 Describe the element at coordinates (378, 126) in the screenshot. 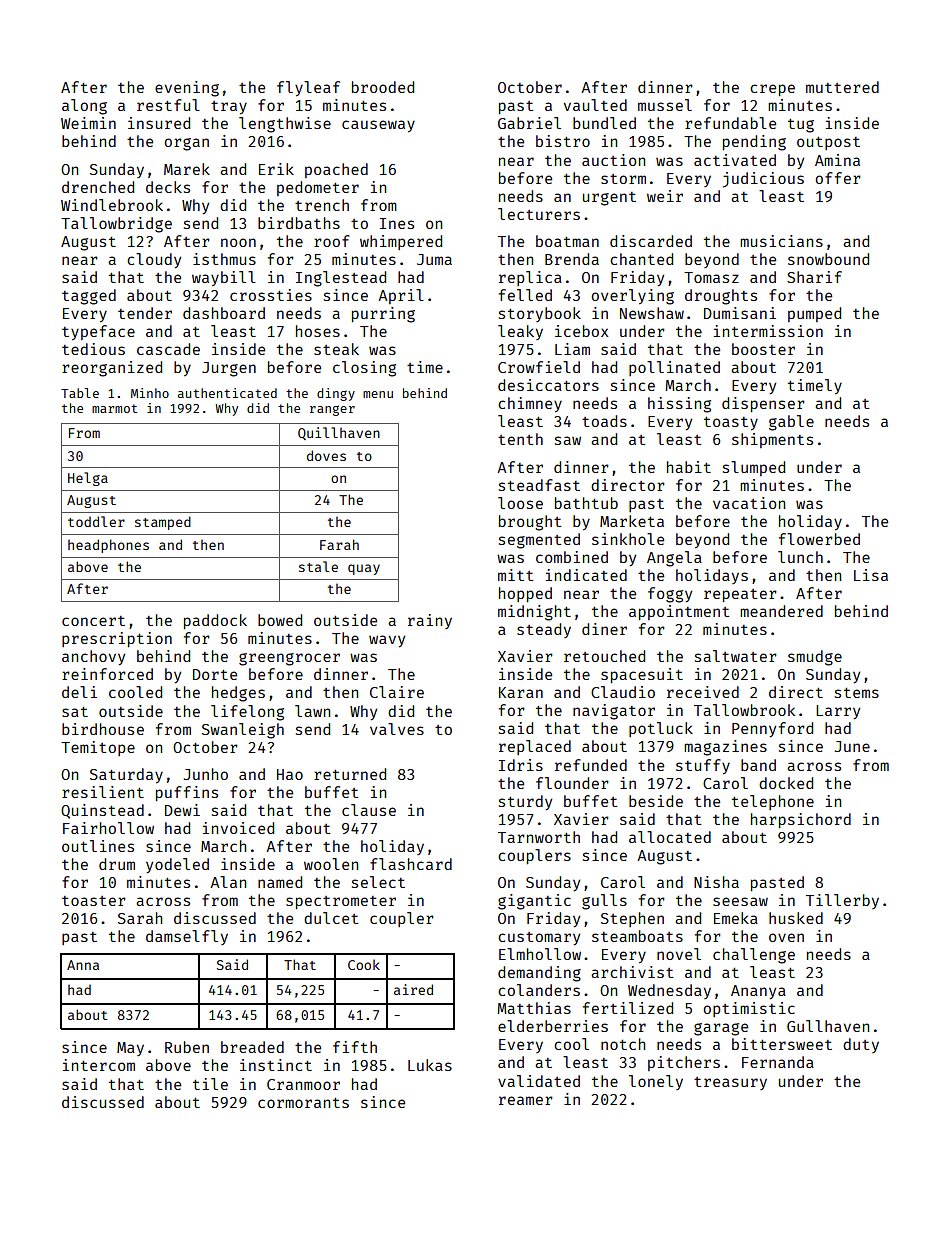

I see `causeway` at that location.
